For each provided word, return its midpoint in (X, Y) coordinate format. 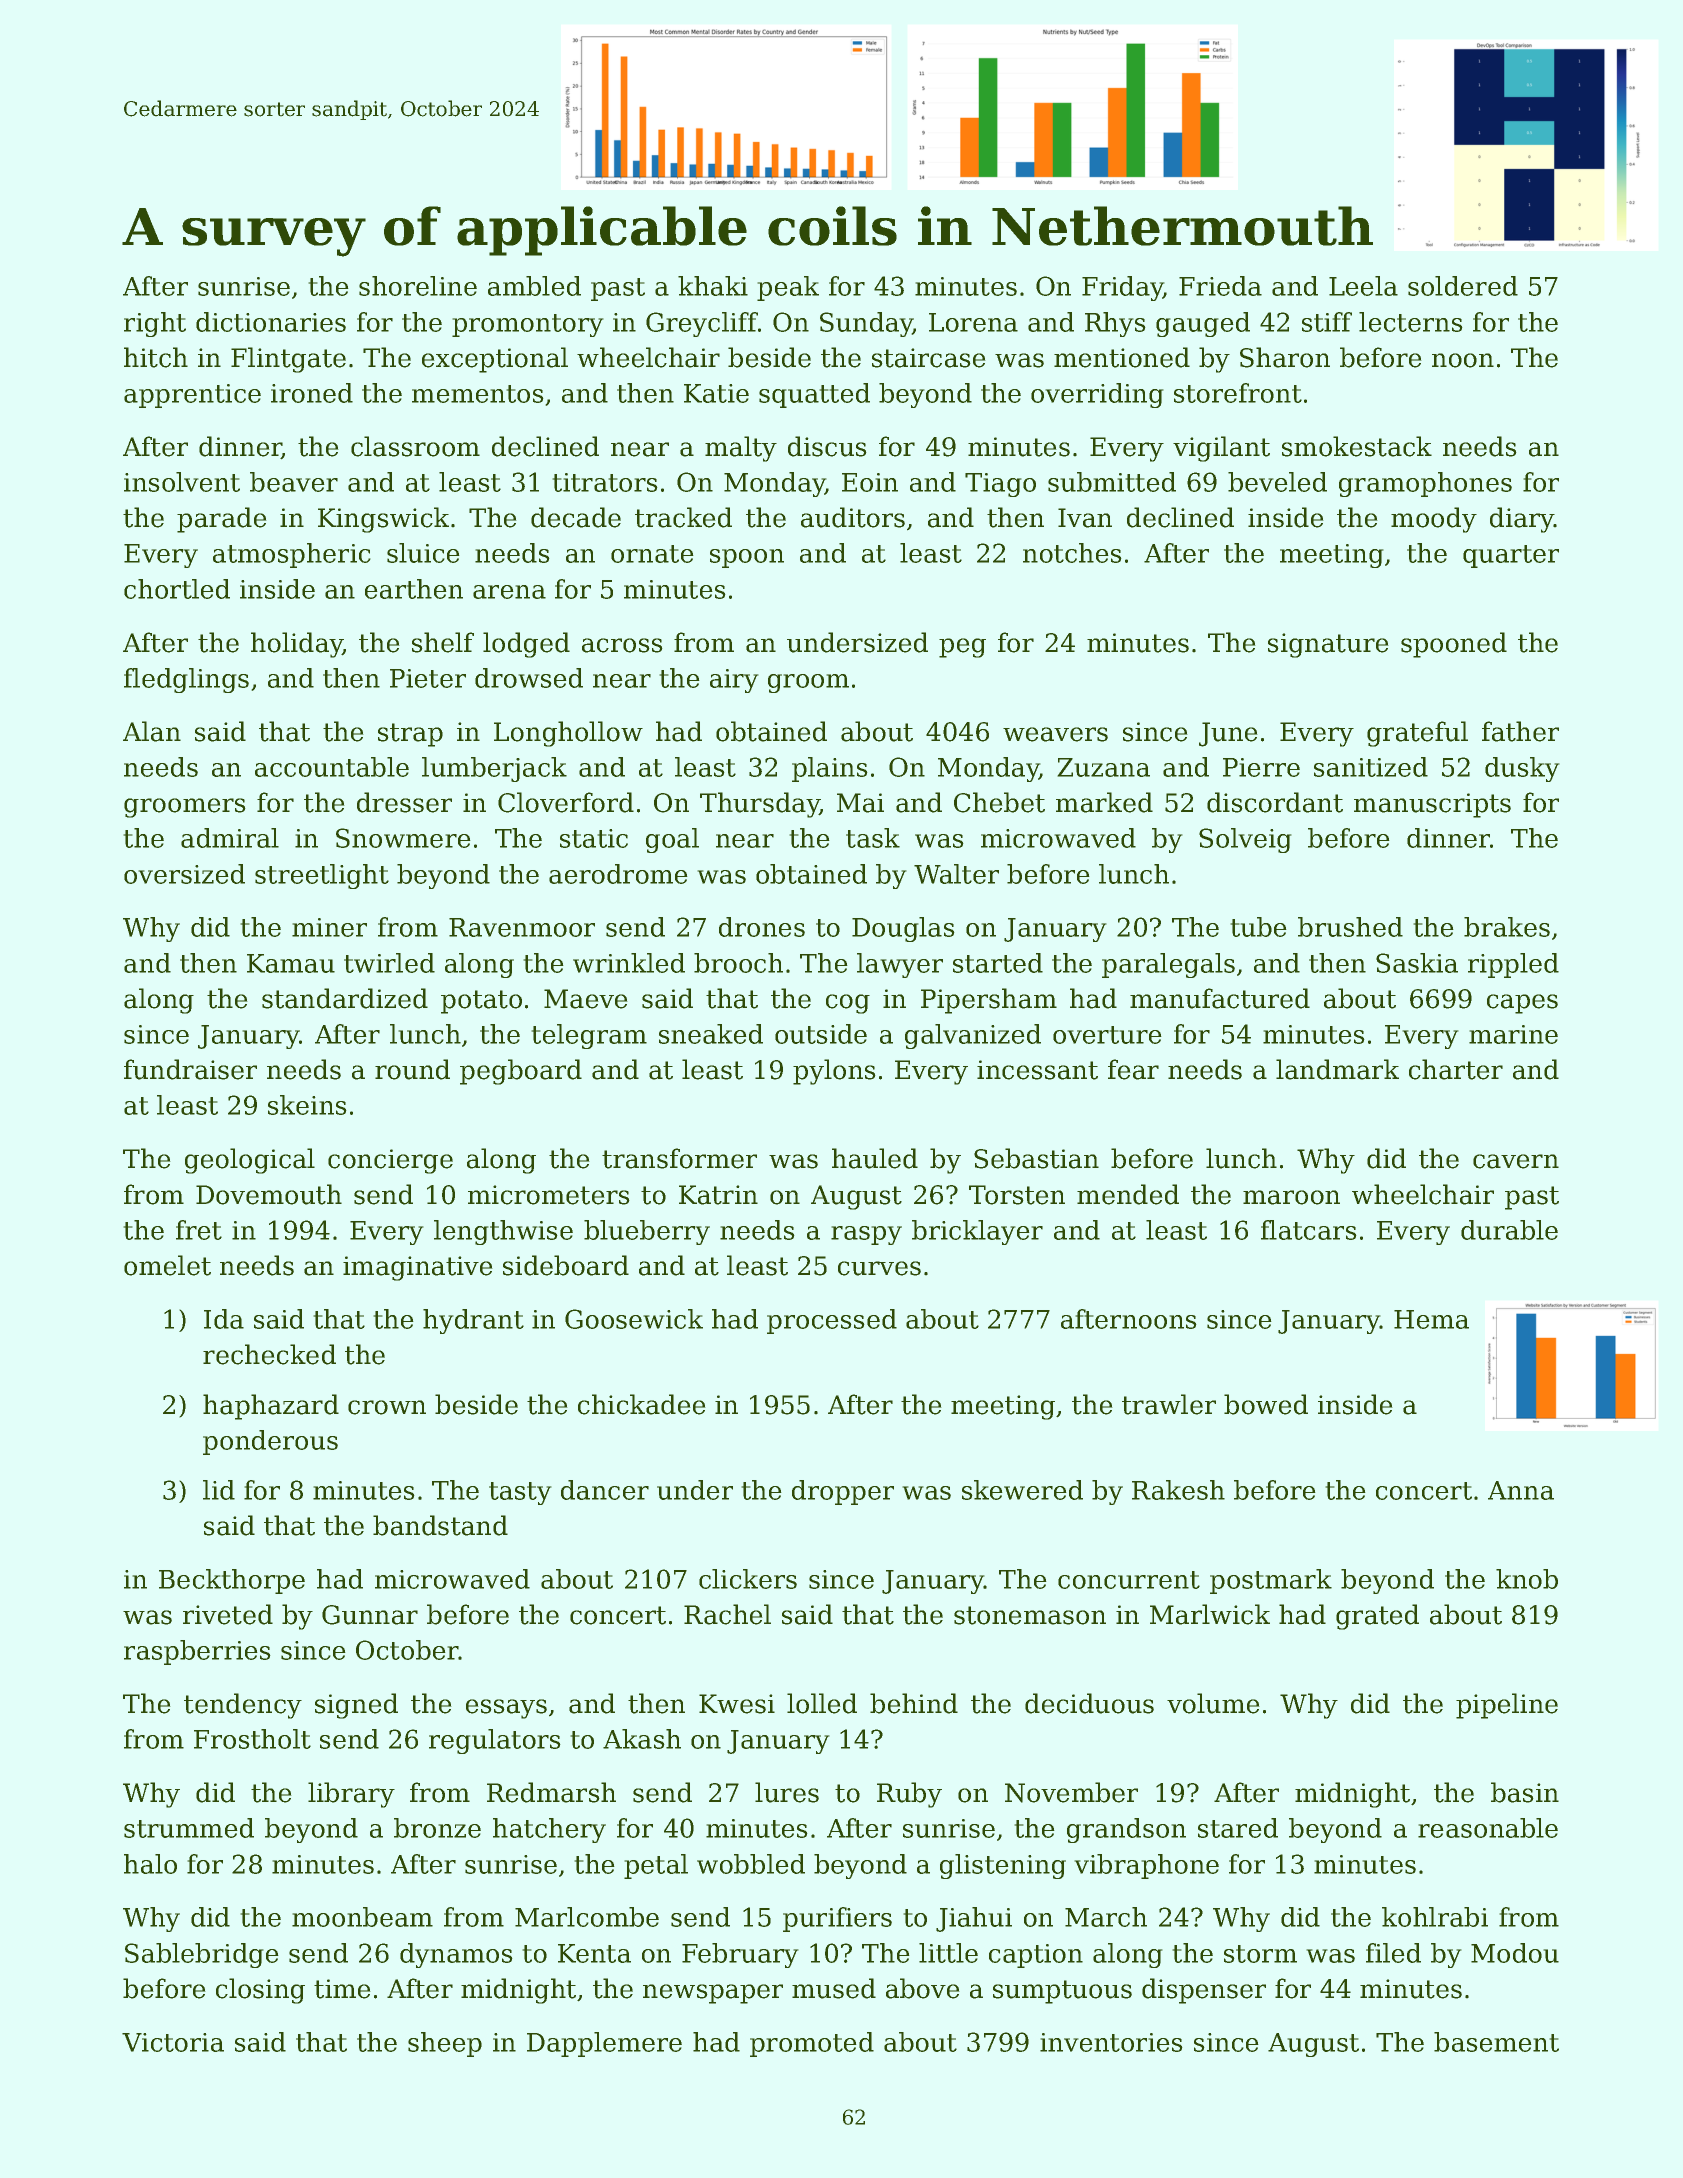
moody (1434, 520)
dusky (1522, 769)
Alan (152, 731)
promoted (812, 2044)
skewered (1022, 1490)
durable (1509, 1230)
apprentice (192, 396)
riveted (228, 1614)
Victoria (173, 2042)
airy (734, 681)
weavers (1055, 734)
